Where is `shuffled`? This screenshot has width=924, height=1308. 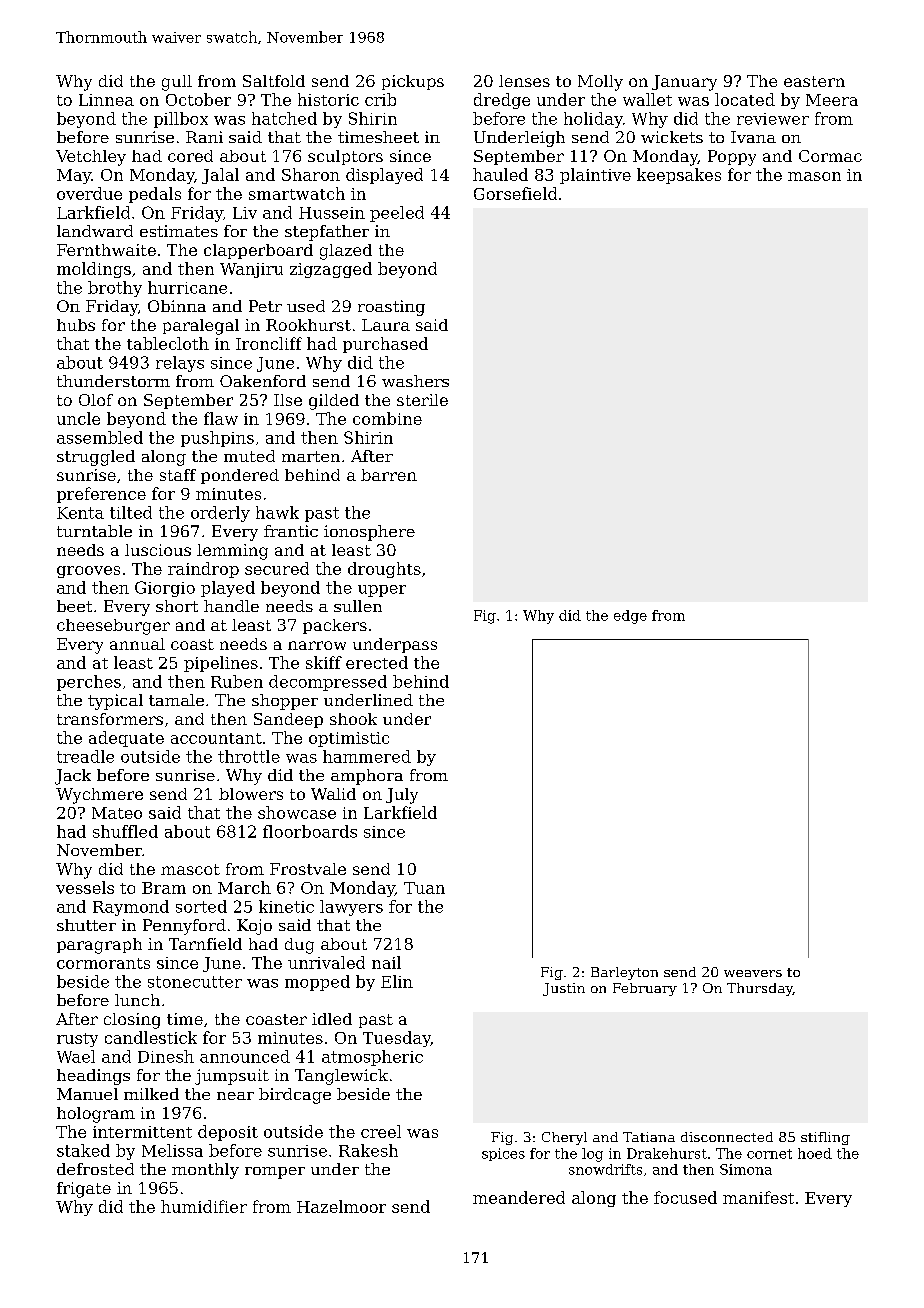 shuffled is located at coordinates (125, 831).
